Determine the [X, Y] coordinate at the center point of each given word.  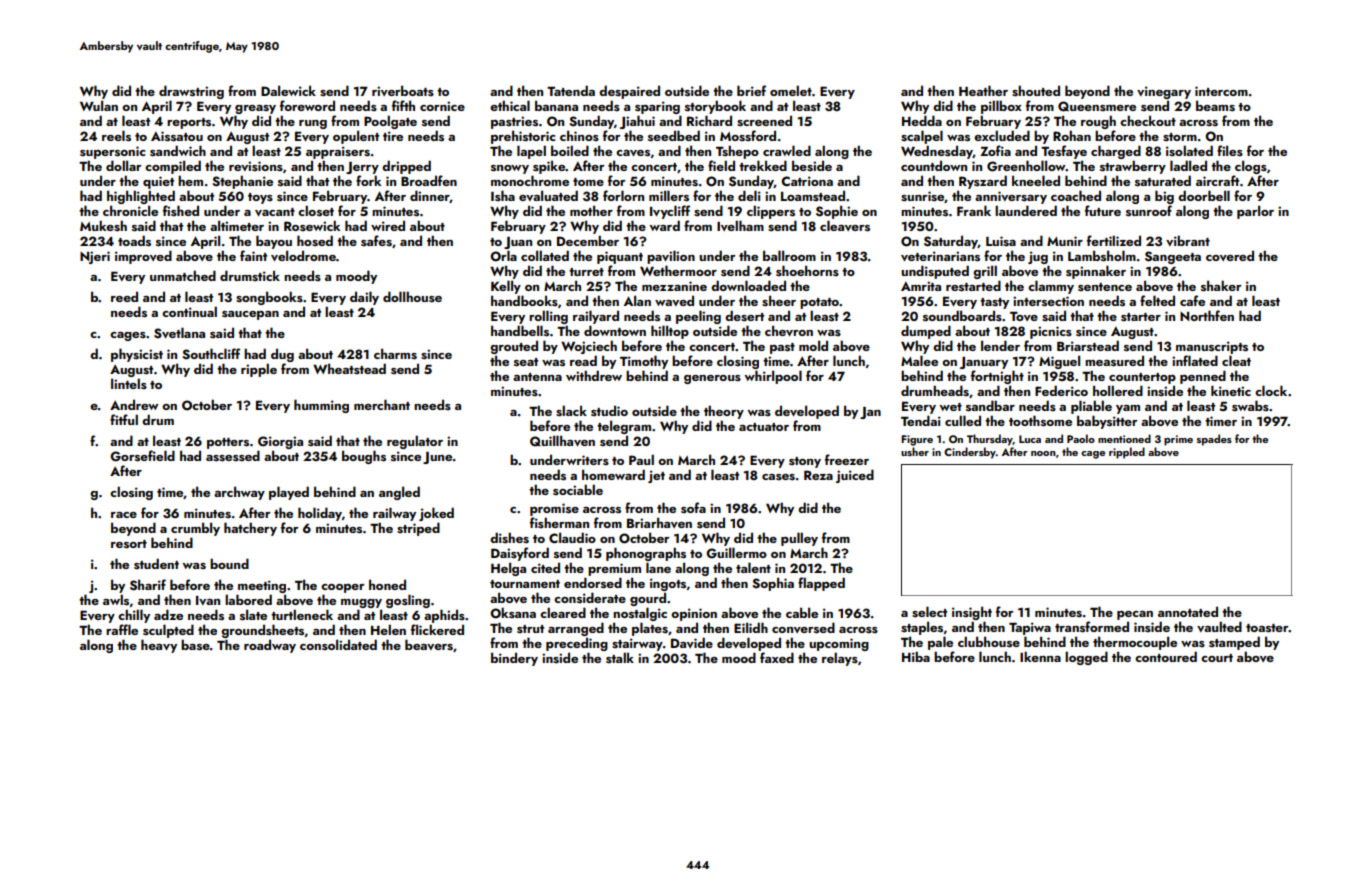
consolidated [338, 644]
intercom [1221, 91]
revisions [256, 166]
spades [1214, 440]
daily [364, 298]
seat [526, 362]
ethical [510, 105]
